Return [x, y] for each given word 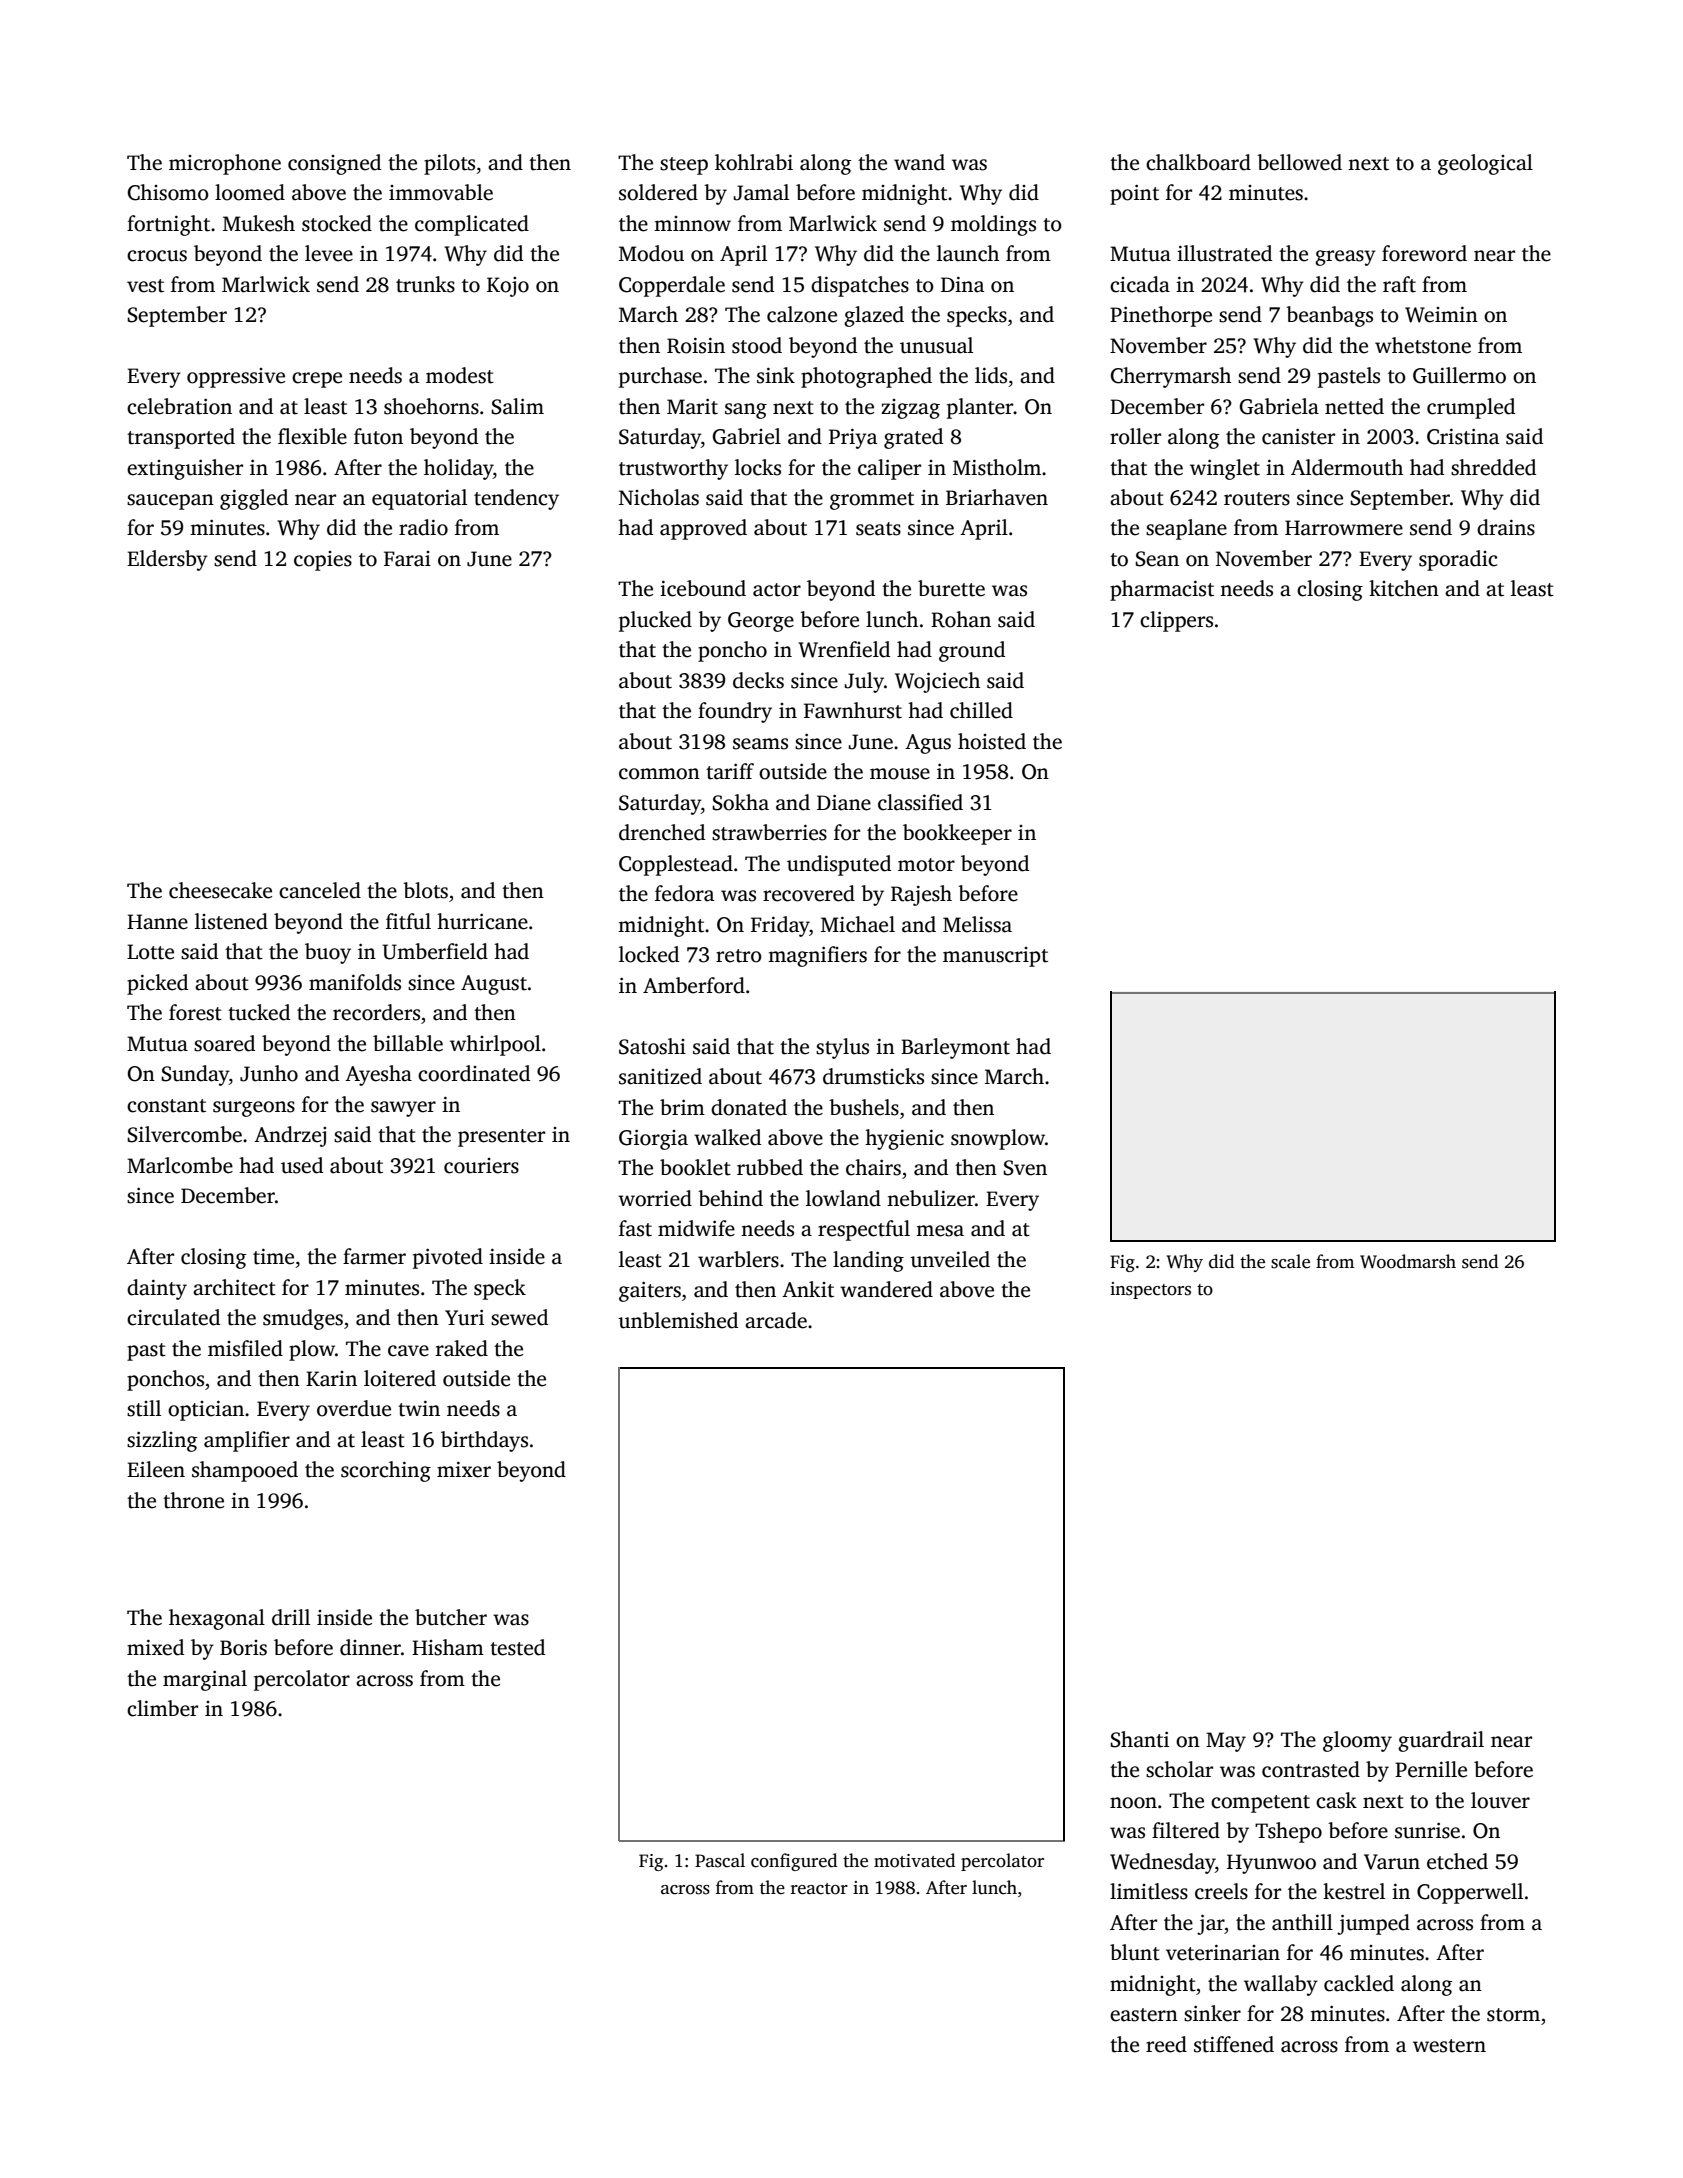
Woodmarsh [1408, 1261]
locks [758, 467]
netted [1354, 406]
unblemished [678, 1320]
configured [794, 1862]
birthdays [484, 1441]
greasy [1345, 258]
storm [1513, 2015]
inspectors [1150, 1290]
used [302, 1165]
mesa [940, 1231]
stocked [337, 223]
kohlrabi [754, 162]
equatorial [419, 499]
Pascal [720, 1860]
